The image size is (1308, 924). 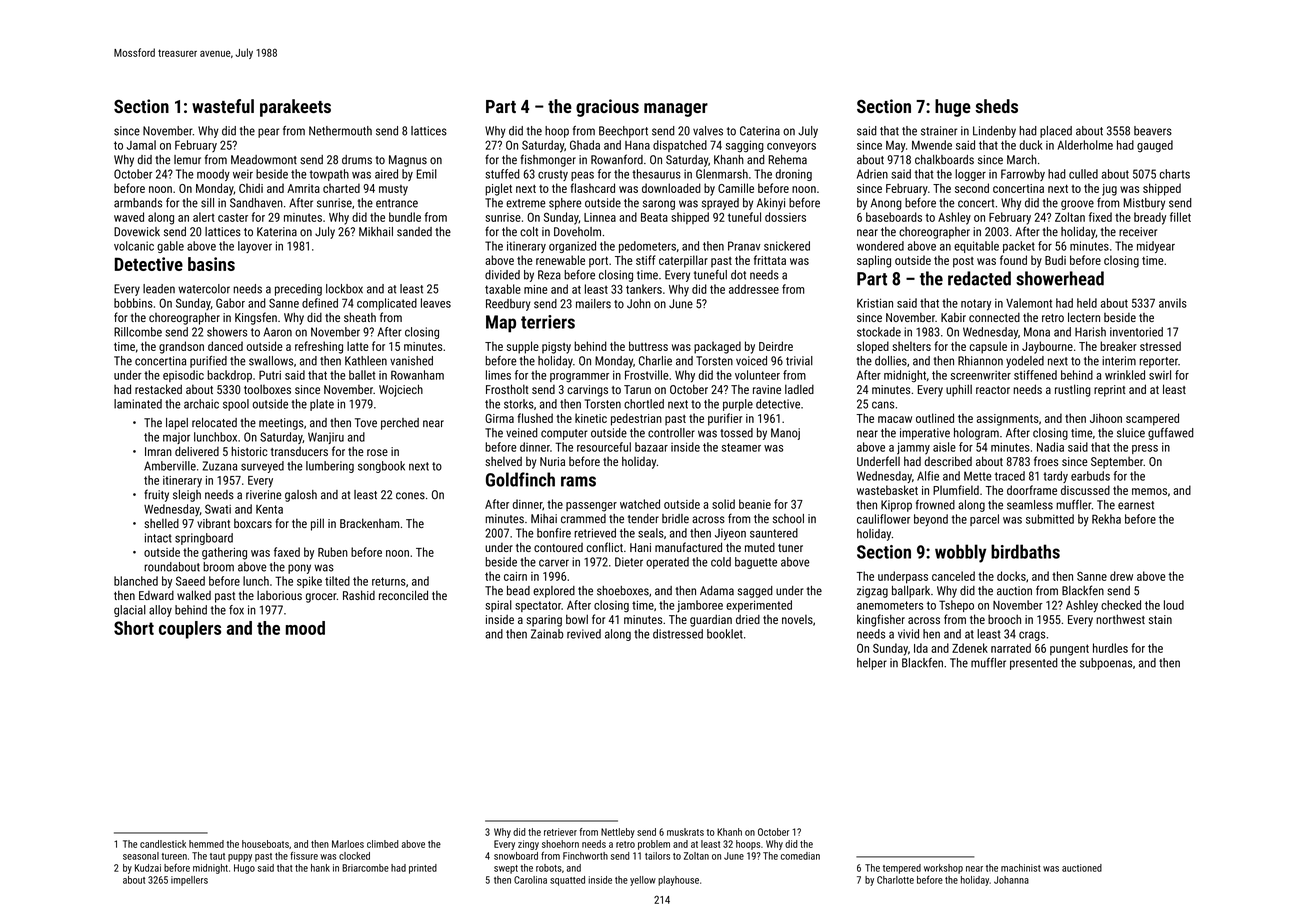 What do you see at coordinates (1175, 174) in the page?
I see `charts` at bounding box center [1175, 174].
